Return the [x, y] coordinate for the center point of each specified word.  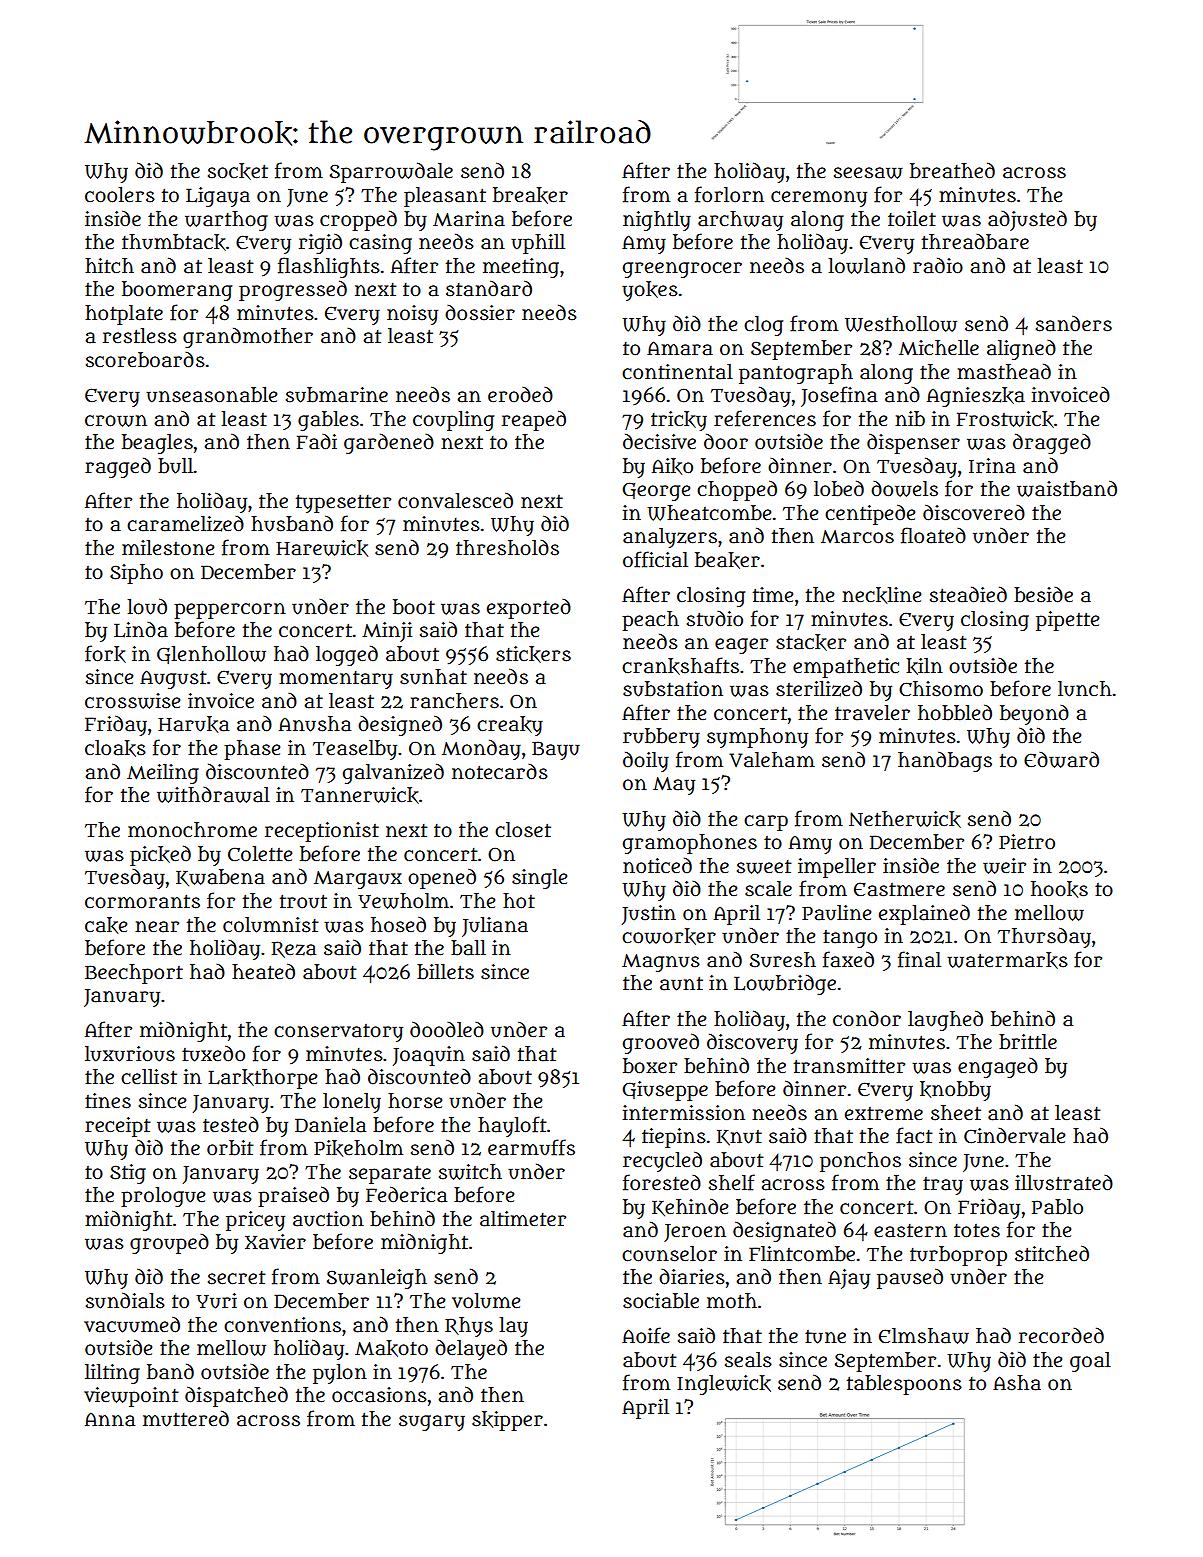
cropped [358, 220]
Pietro [1027, 842]
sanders [1074, 323]
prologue [163, 1197]
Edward [1061, 759]
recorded [1061, 1335]
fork [105, 654]
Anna [110, 1419]
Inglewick [724, 1385]
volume [486, 1301]
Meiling [163, 774]
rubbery [661, 738]
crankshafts [680, 666]
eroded [520, 395]
